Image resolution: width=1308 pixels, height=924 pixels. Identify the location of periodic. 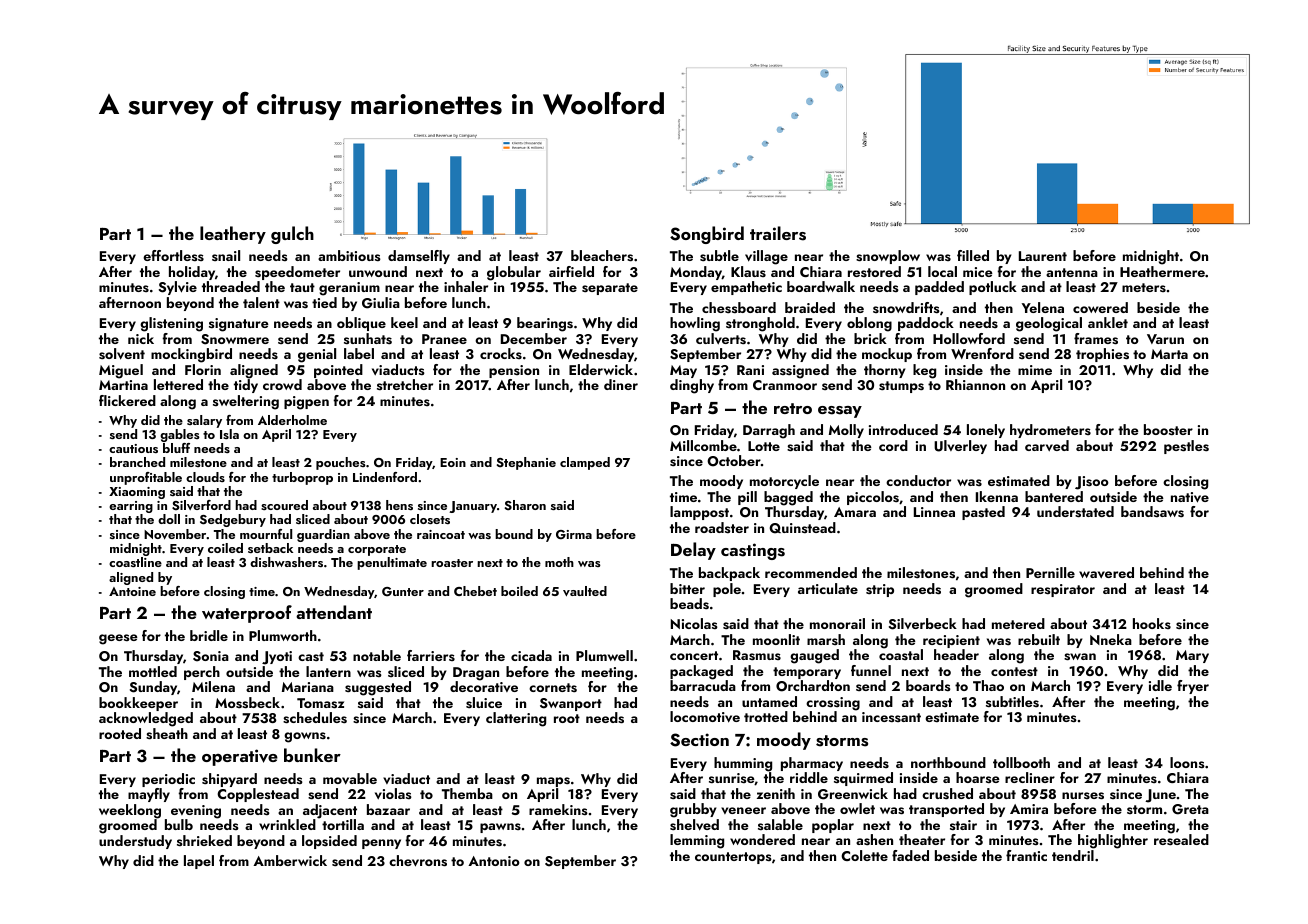
(168, 780).
